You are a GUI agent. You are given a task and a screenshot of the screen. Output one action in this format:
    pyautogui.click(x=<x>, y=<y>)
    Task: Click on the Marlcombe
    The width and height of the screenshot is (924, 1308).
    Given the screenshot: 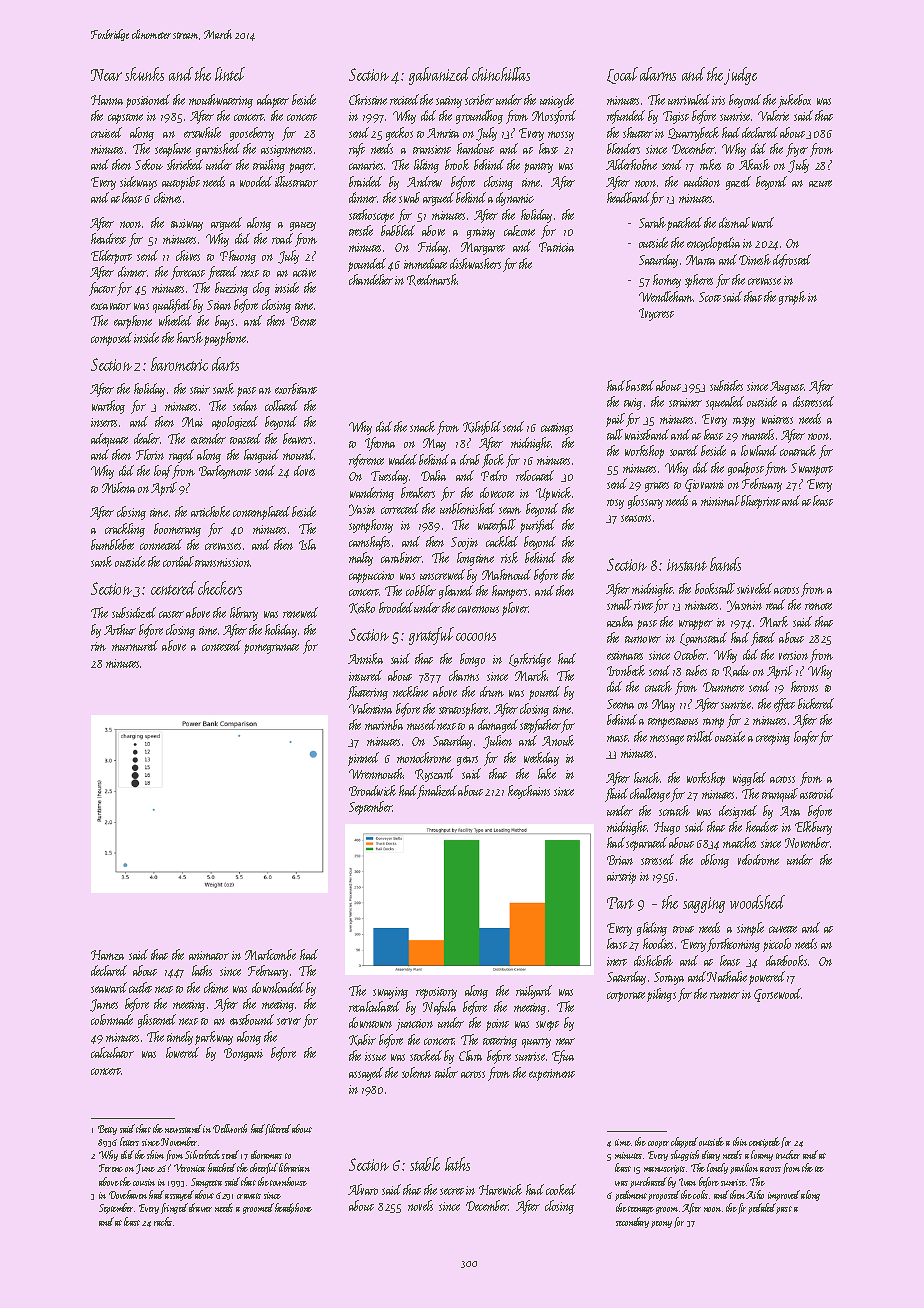 What is the action you would take?
    pyautogui.click(x=270, y=954)
